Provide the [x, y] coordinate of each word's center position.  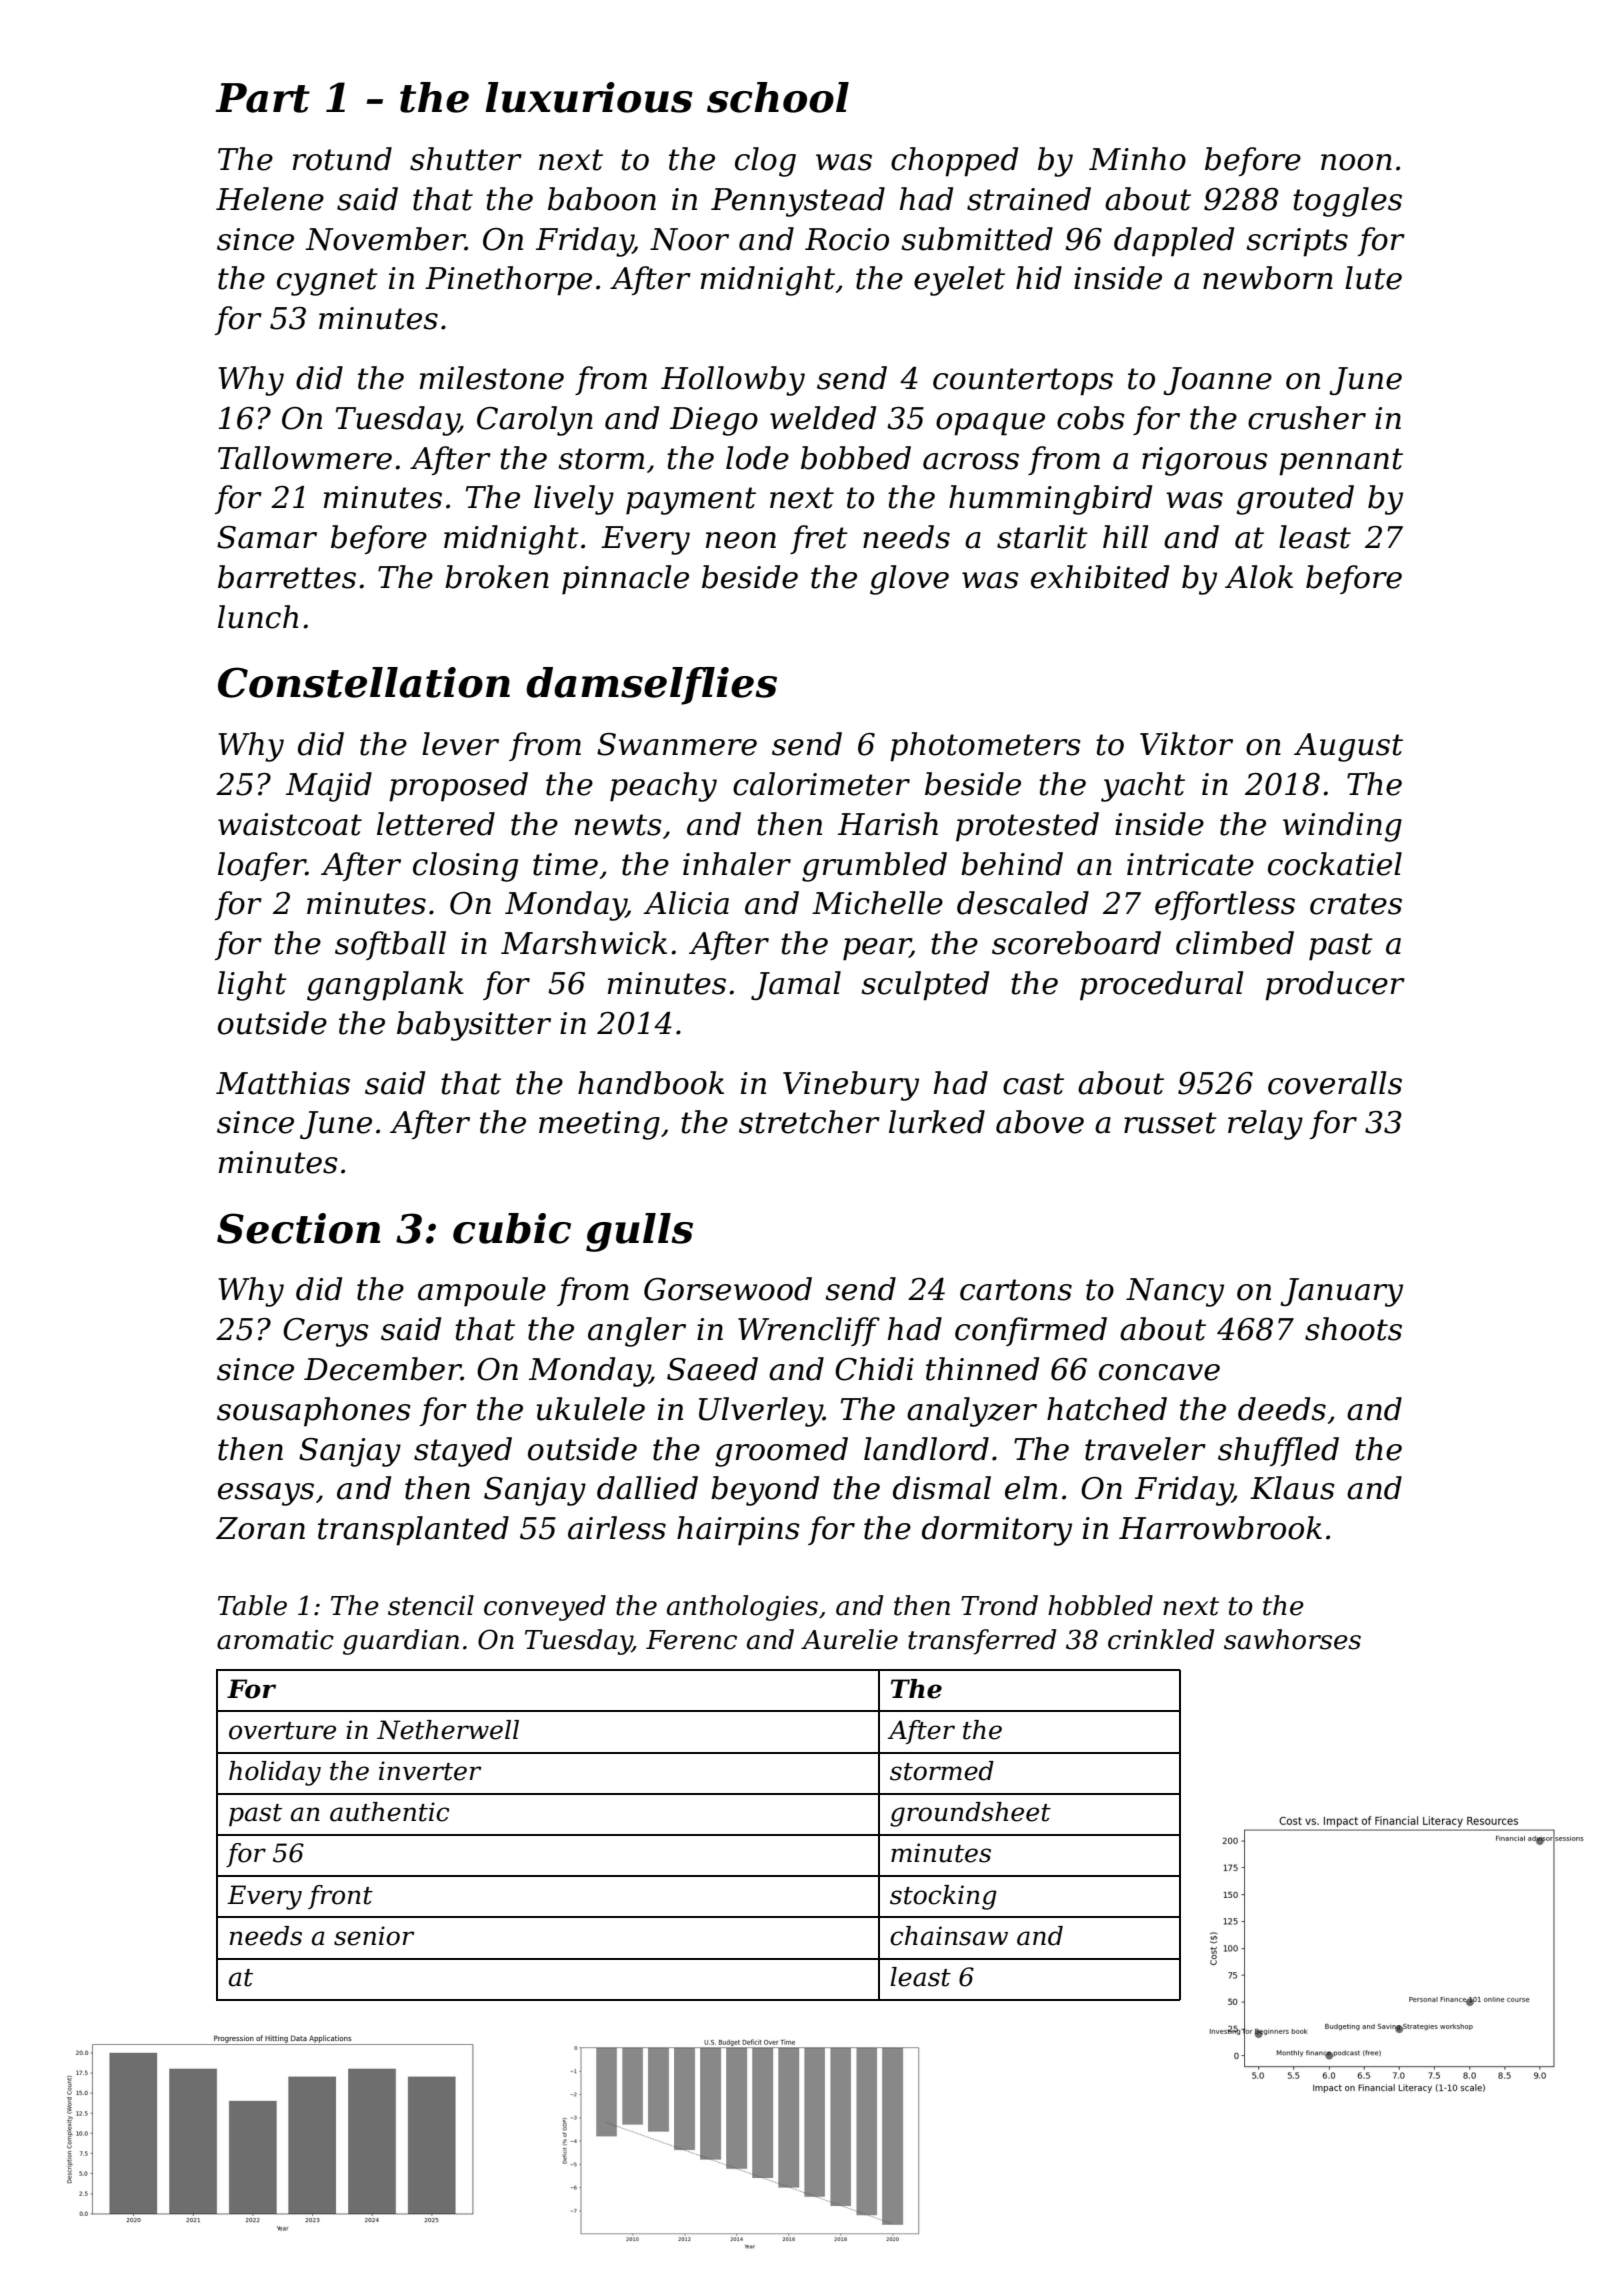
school [778, 97]
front [340, 1897]
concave [1159, 1372]
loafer [262, 866]
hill [1125, 536]
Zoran [260, 1528]
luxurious [589, 97]
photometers [985, 747]
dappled [1174, 242]
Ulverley [761, 1412]
